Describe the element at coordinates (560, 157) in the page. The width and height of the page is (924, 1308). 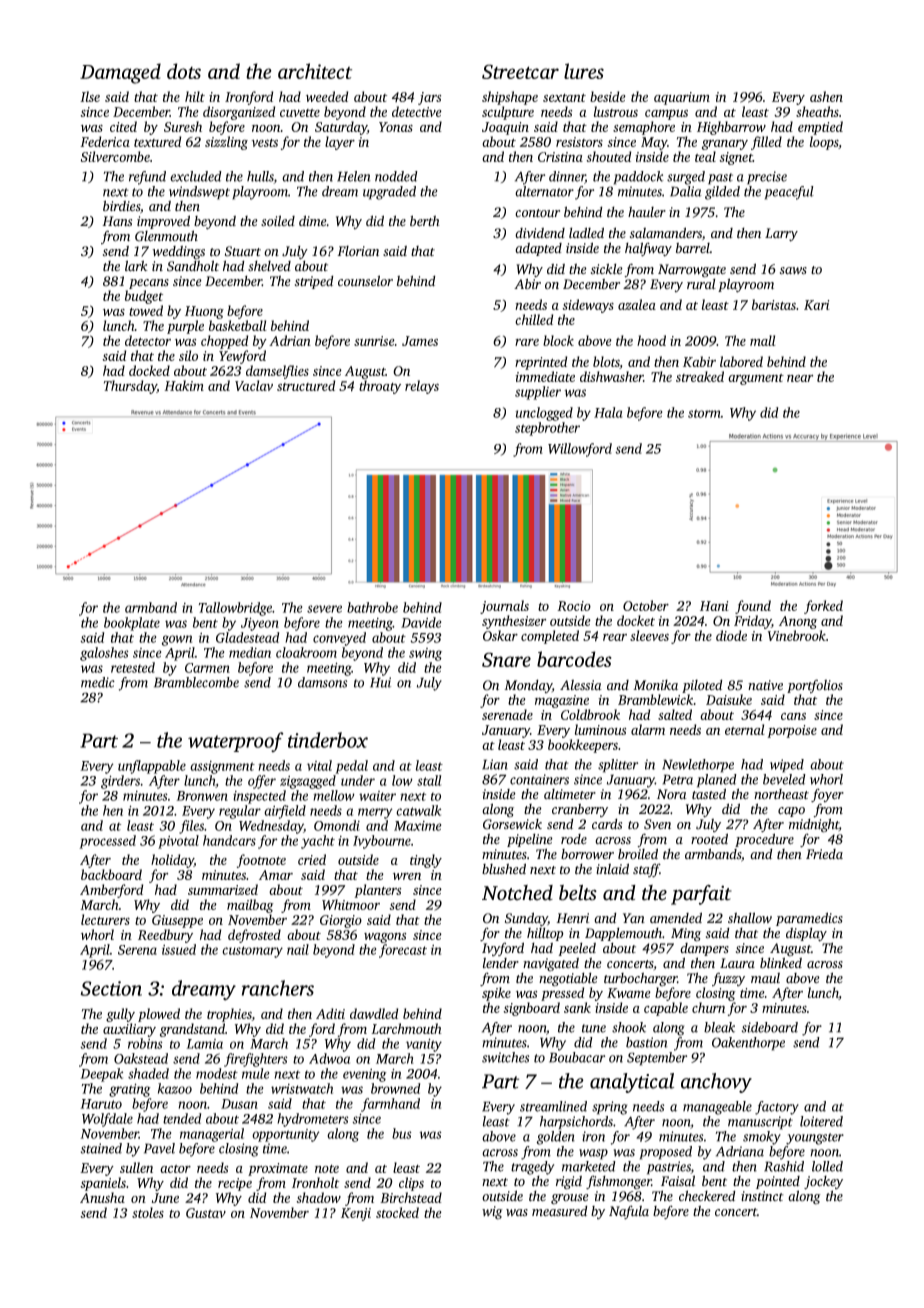
I see `Cristina` at that location.
